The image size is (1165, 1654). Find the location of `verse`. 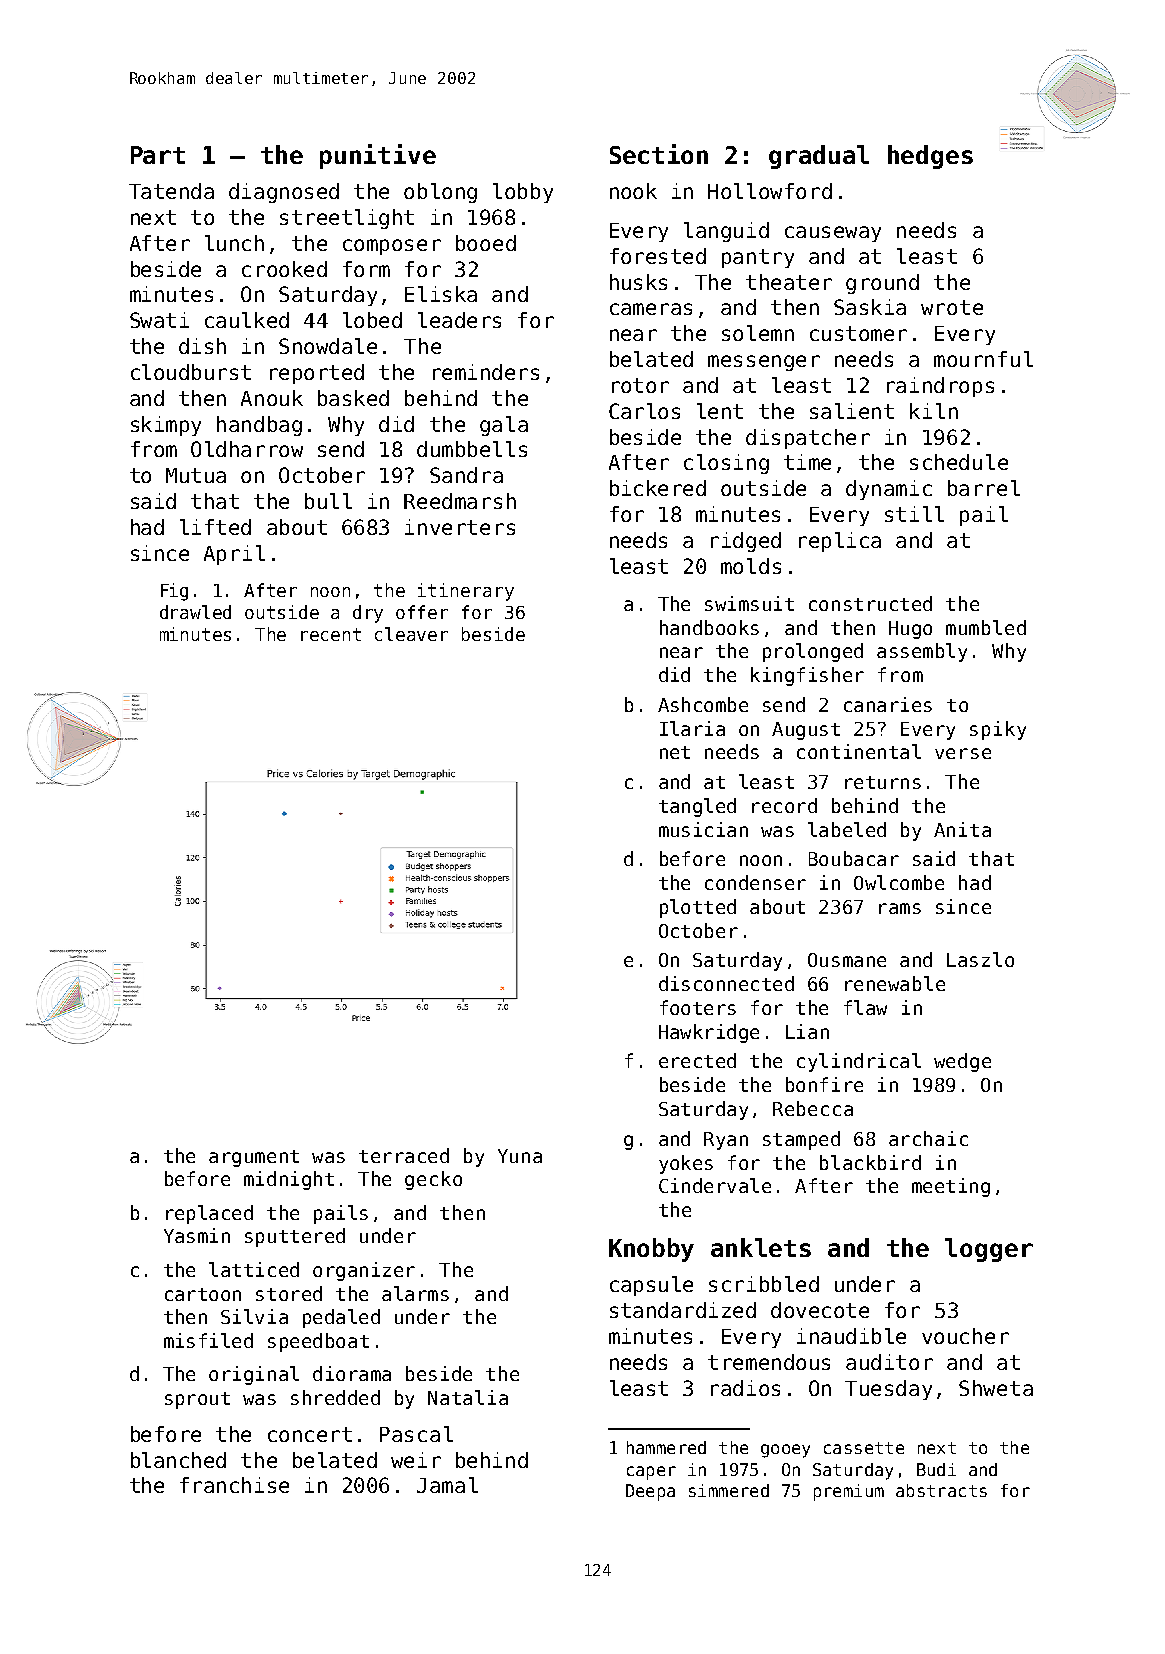

verse is located at coordinates (963, 753).
